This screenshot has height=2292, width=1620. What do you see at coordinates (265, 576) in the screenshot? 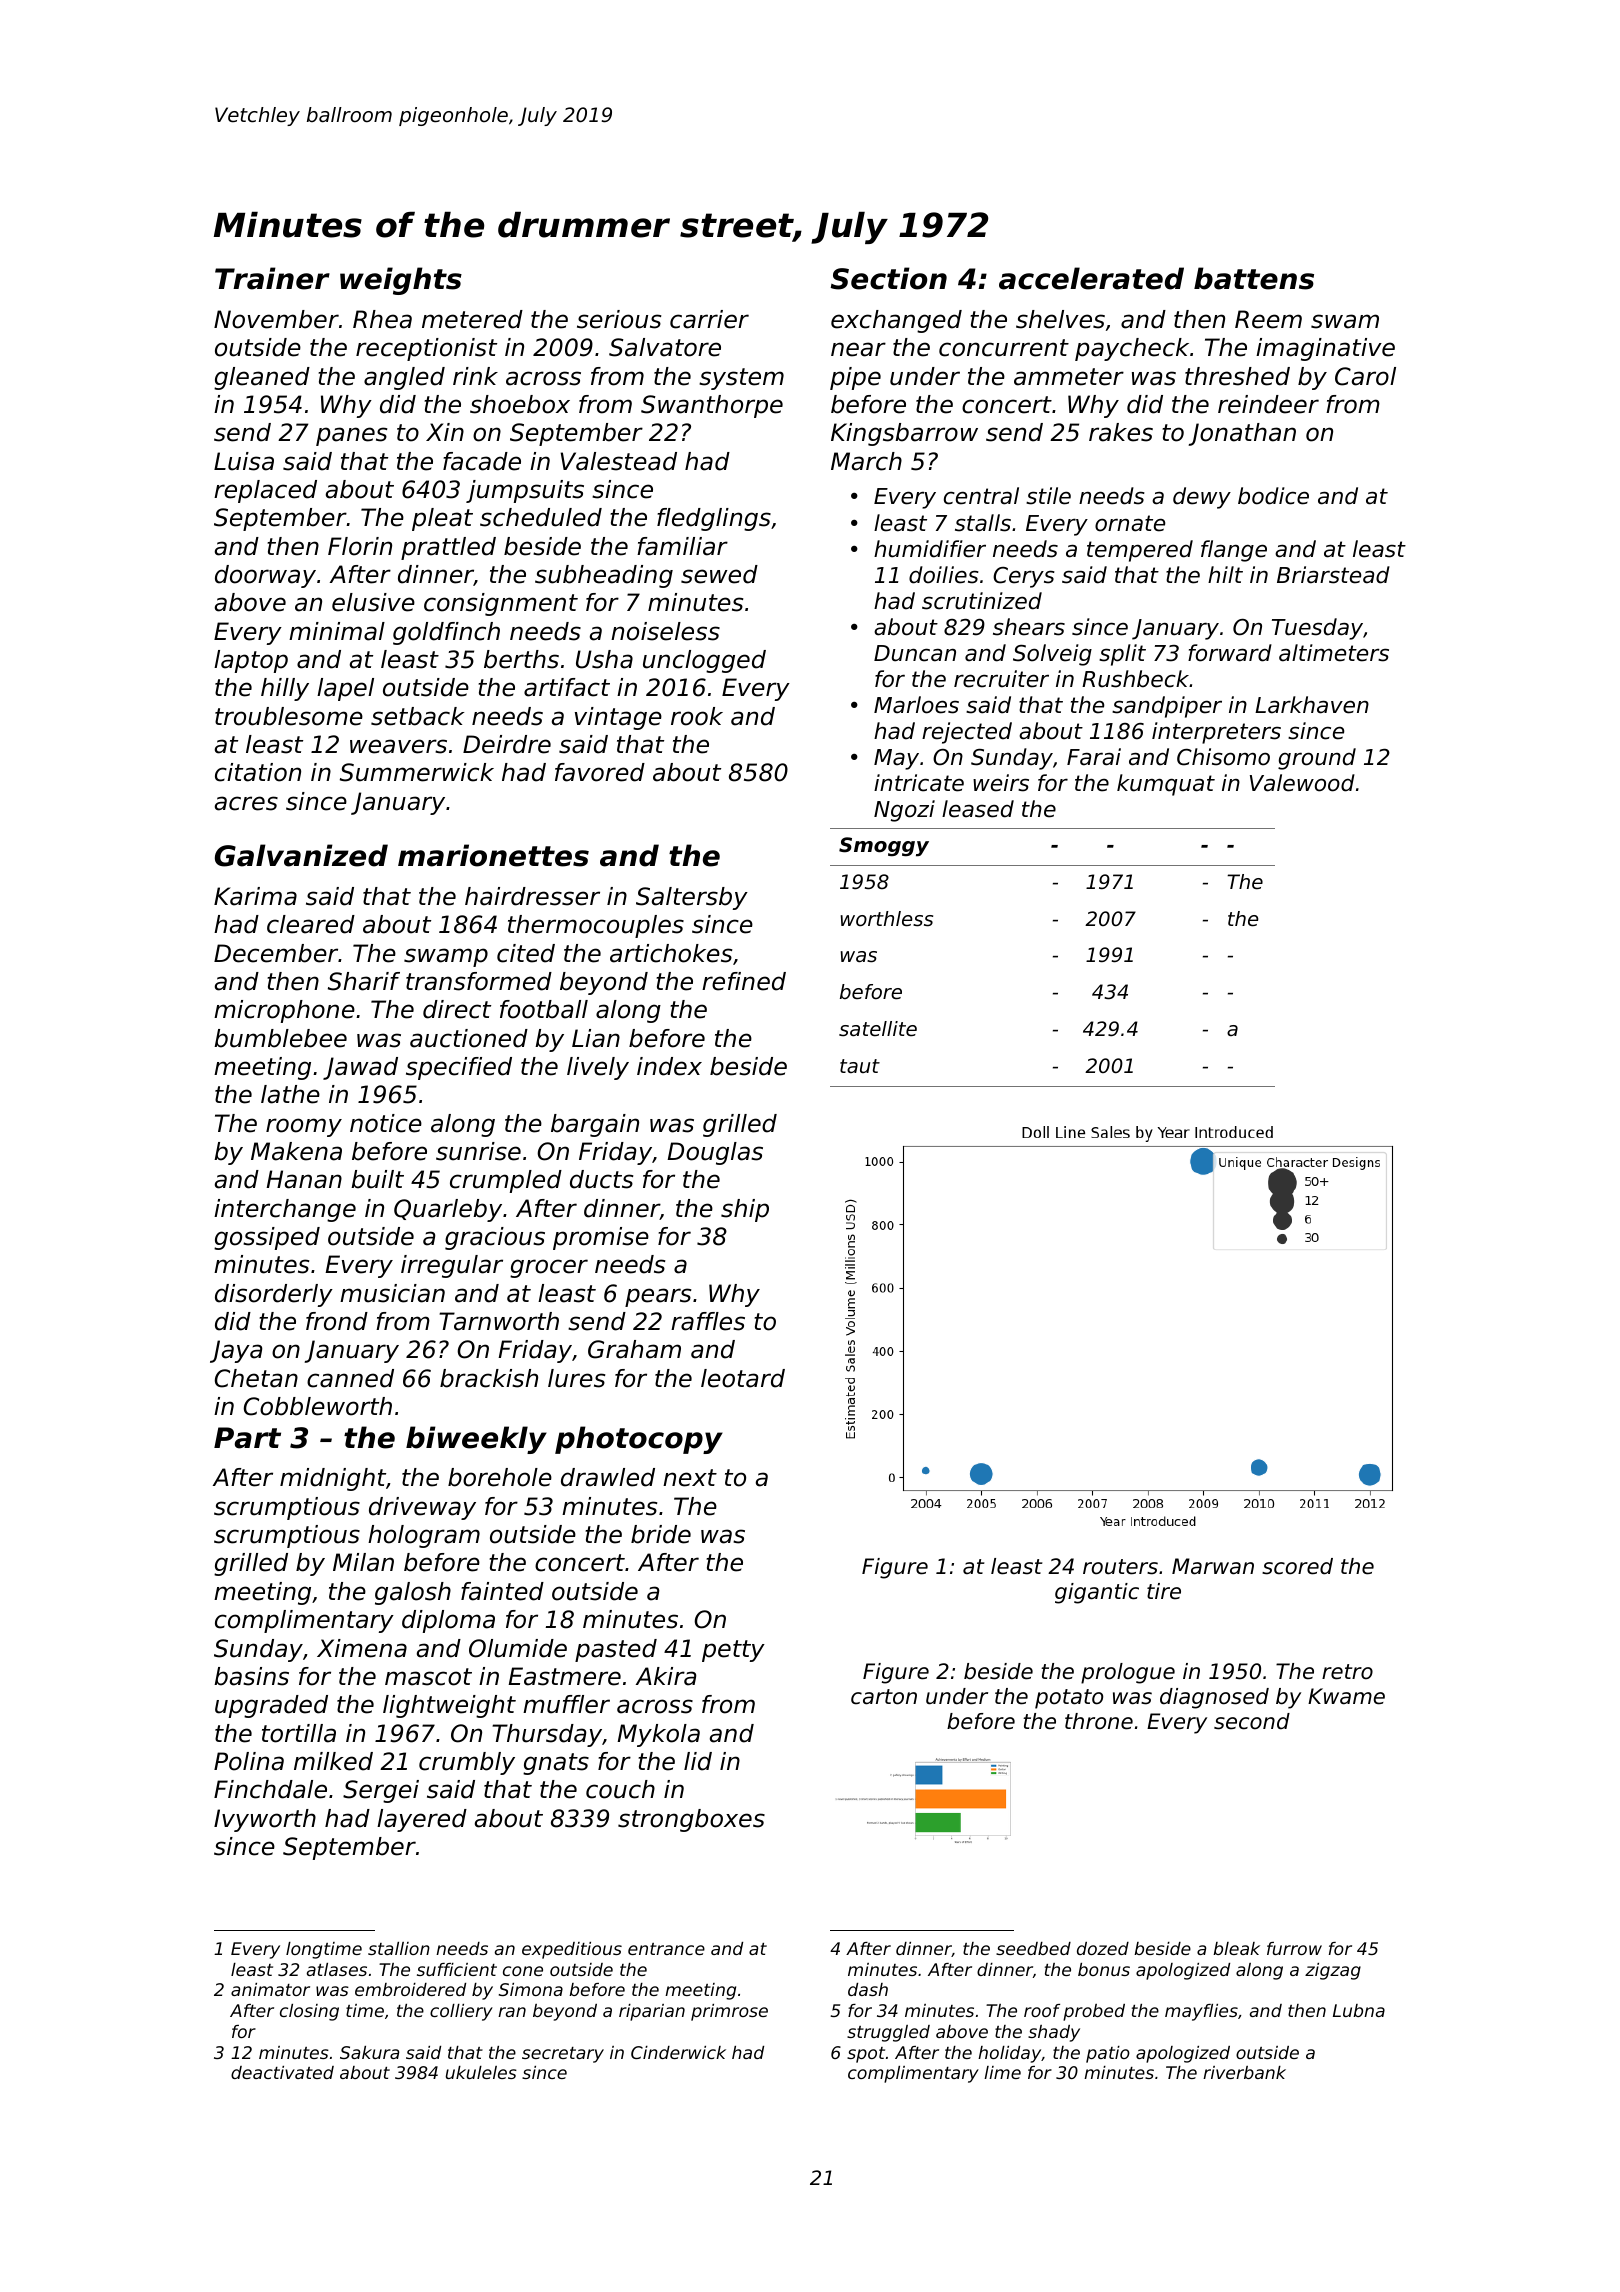
I see `doorway` at bounding box center [265, 576].
